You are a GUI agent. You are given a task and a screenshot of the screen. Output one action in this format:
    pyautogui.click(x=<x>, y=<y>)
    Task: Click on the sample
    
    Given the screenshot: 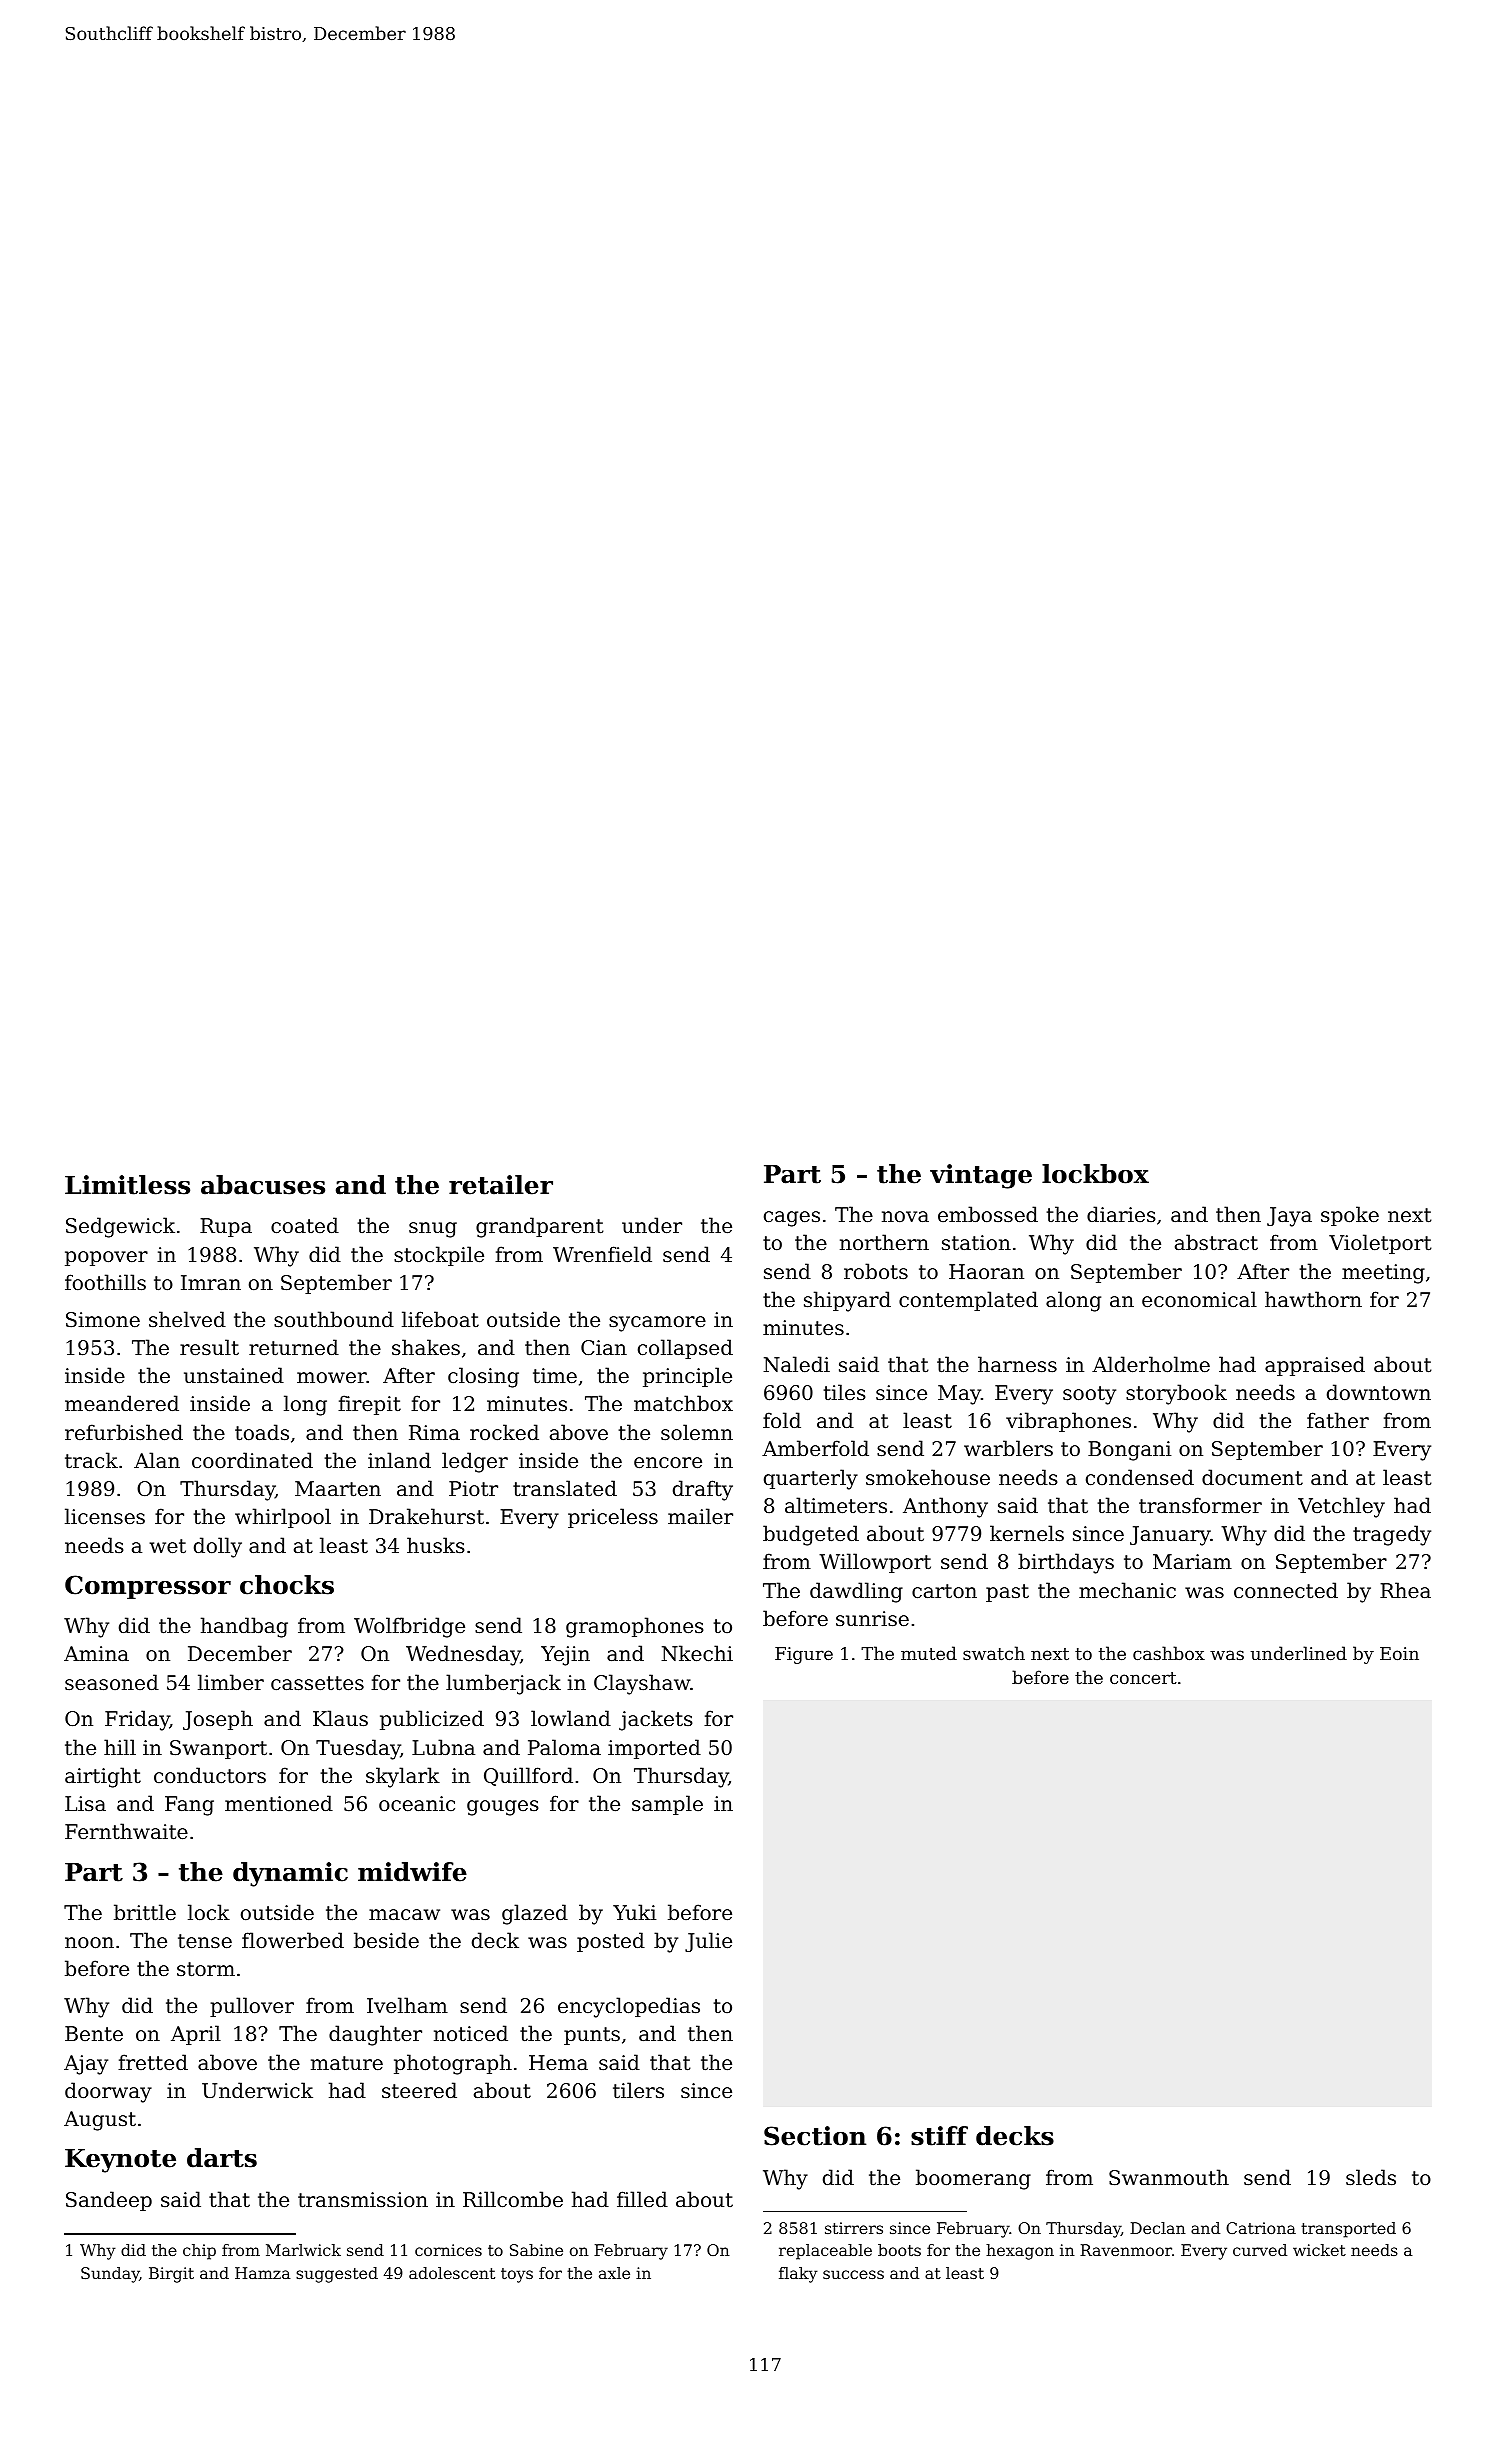 What is the action you would take?
    pyautogui.click(x=667, y=1805)
